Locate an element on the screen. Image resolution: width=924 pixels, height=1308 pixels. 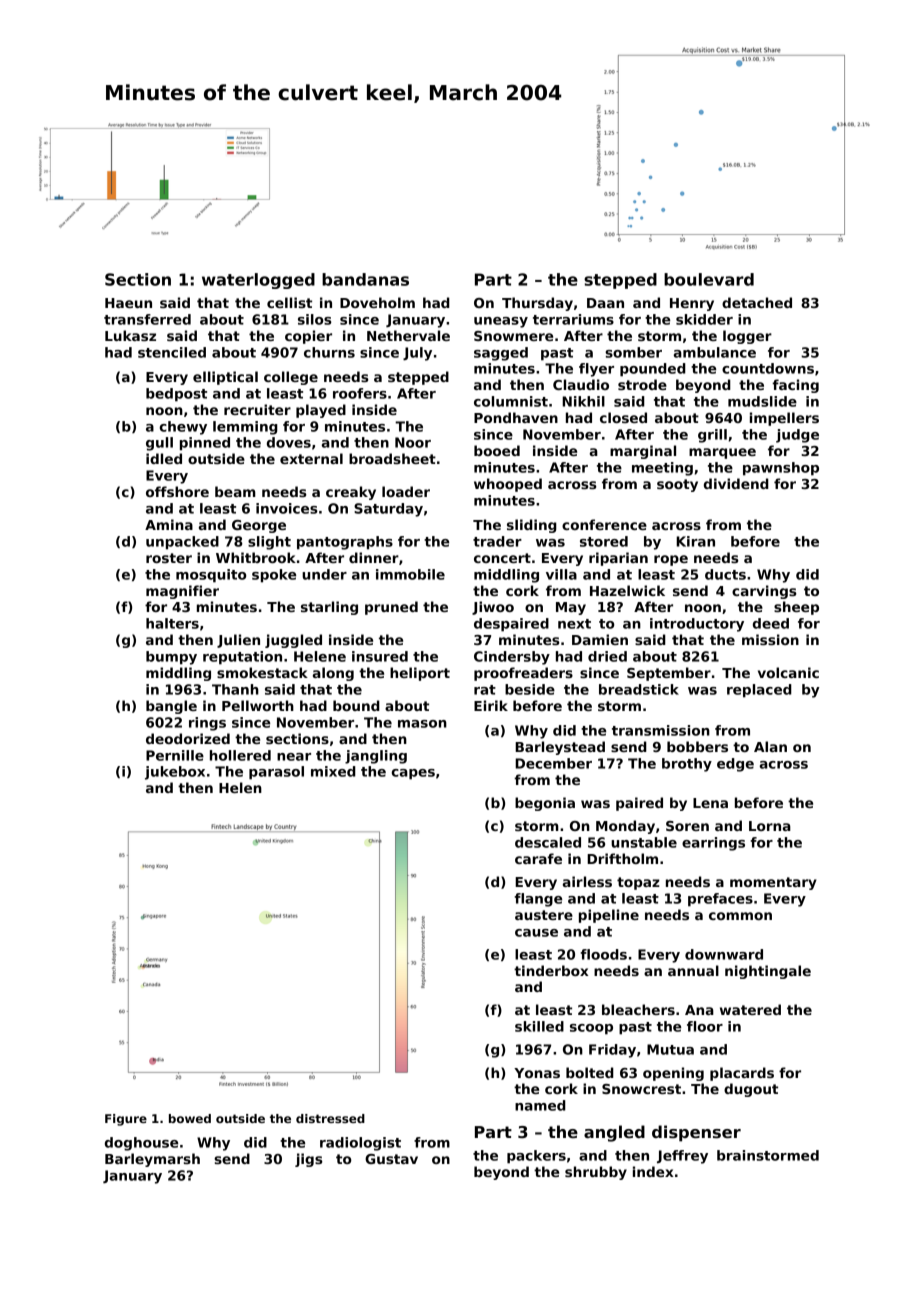
Barleystead is located at coordinates (560, 748).
